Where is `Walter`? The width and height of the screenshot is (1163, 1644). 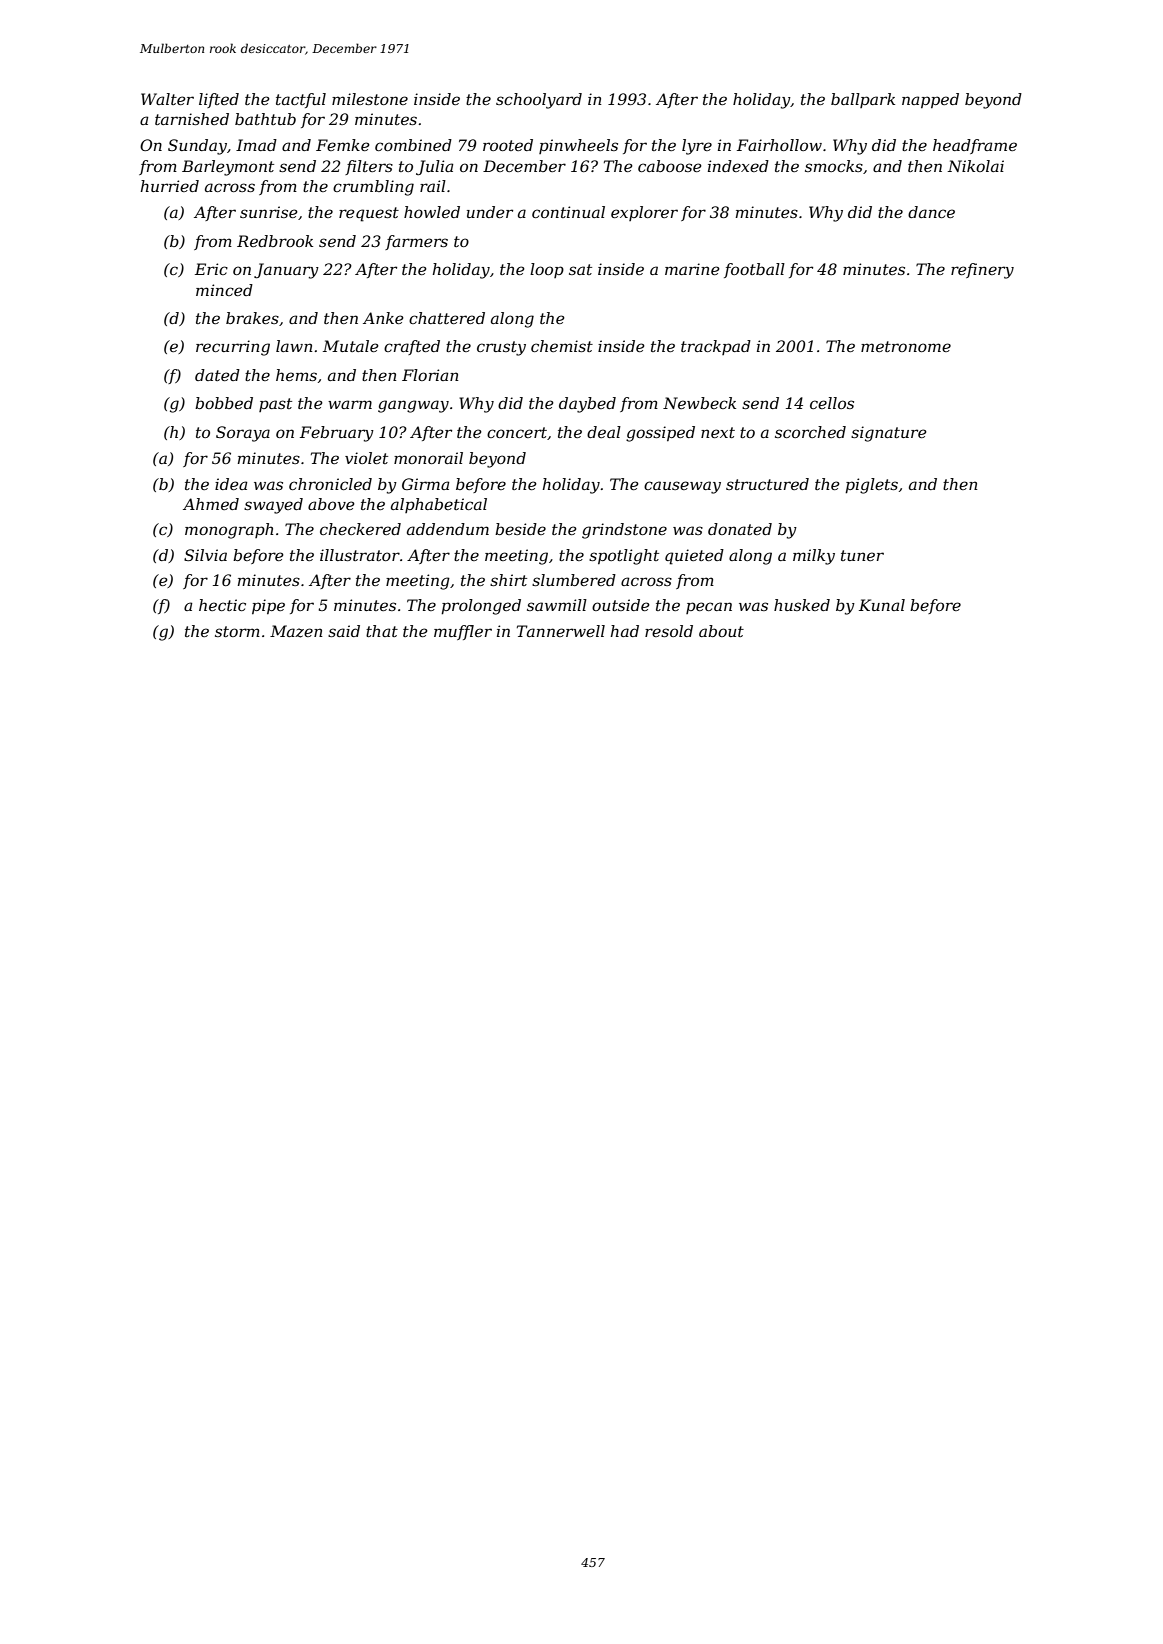
Walter is located at coordinates (167, 99).
